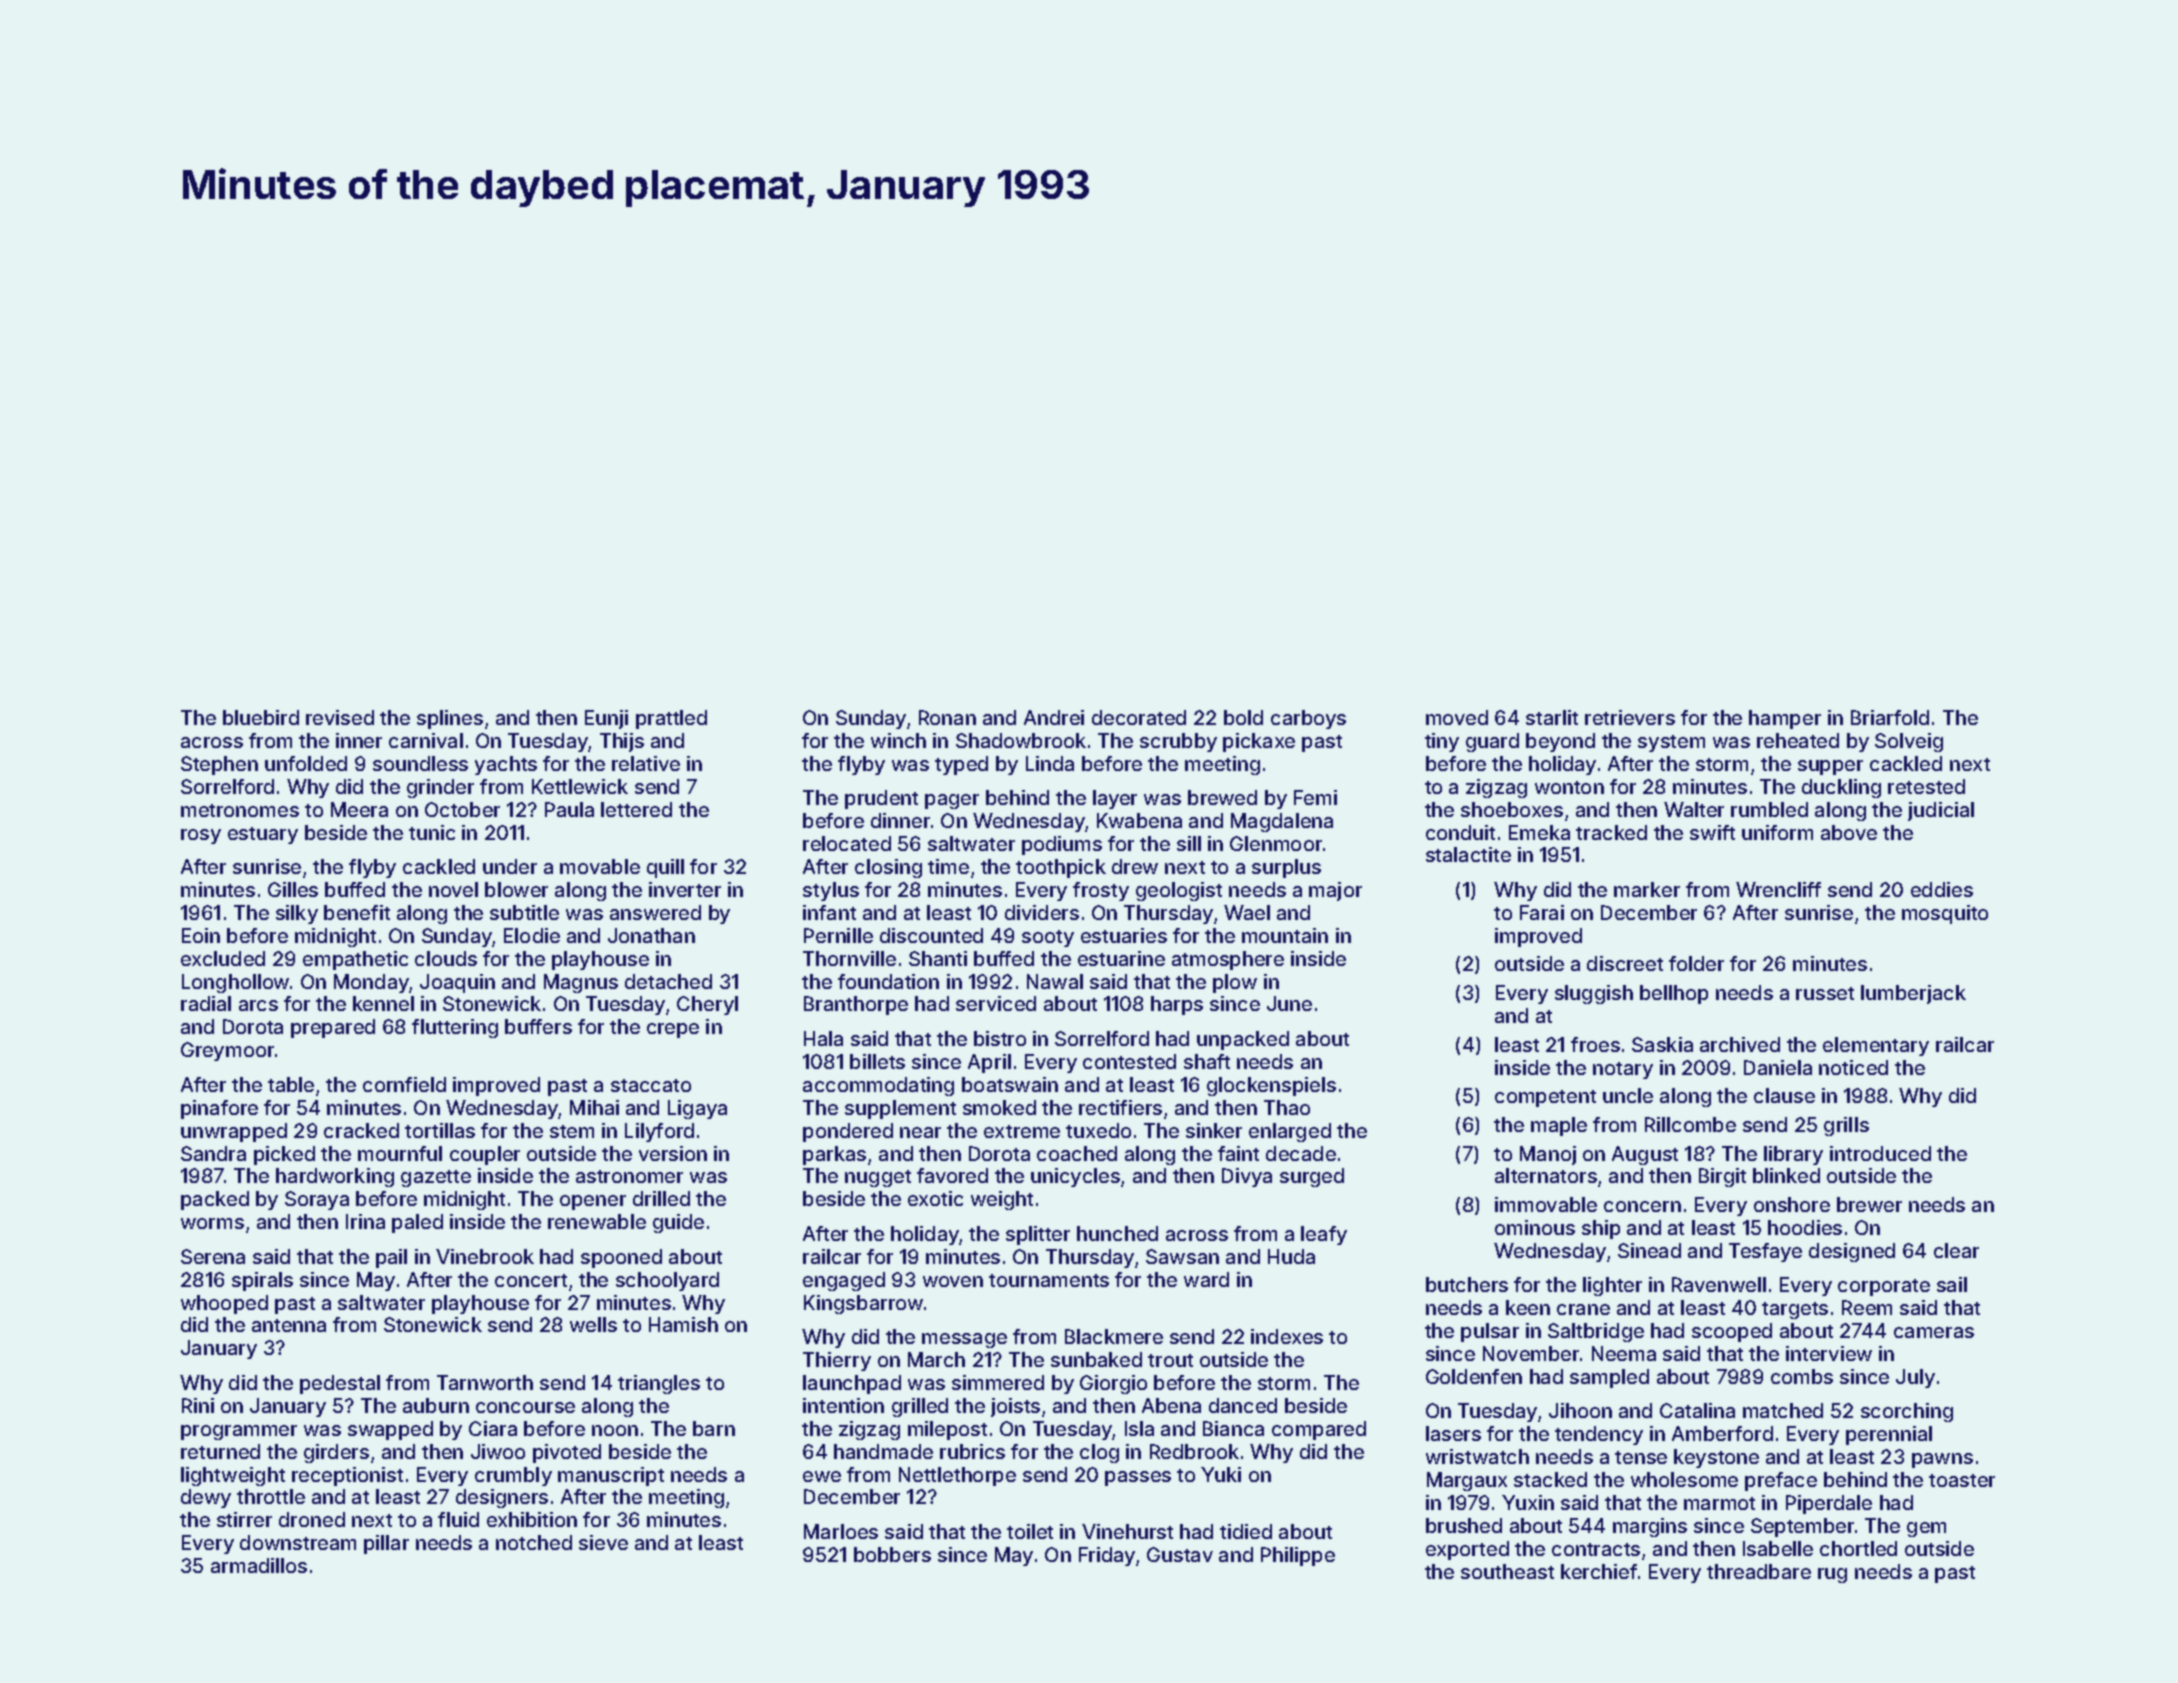  I want to click on concern, so click(1642, 1206).
